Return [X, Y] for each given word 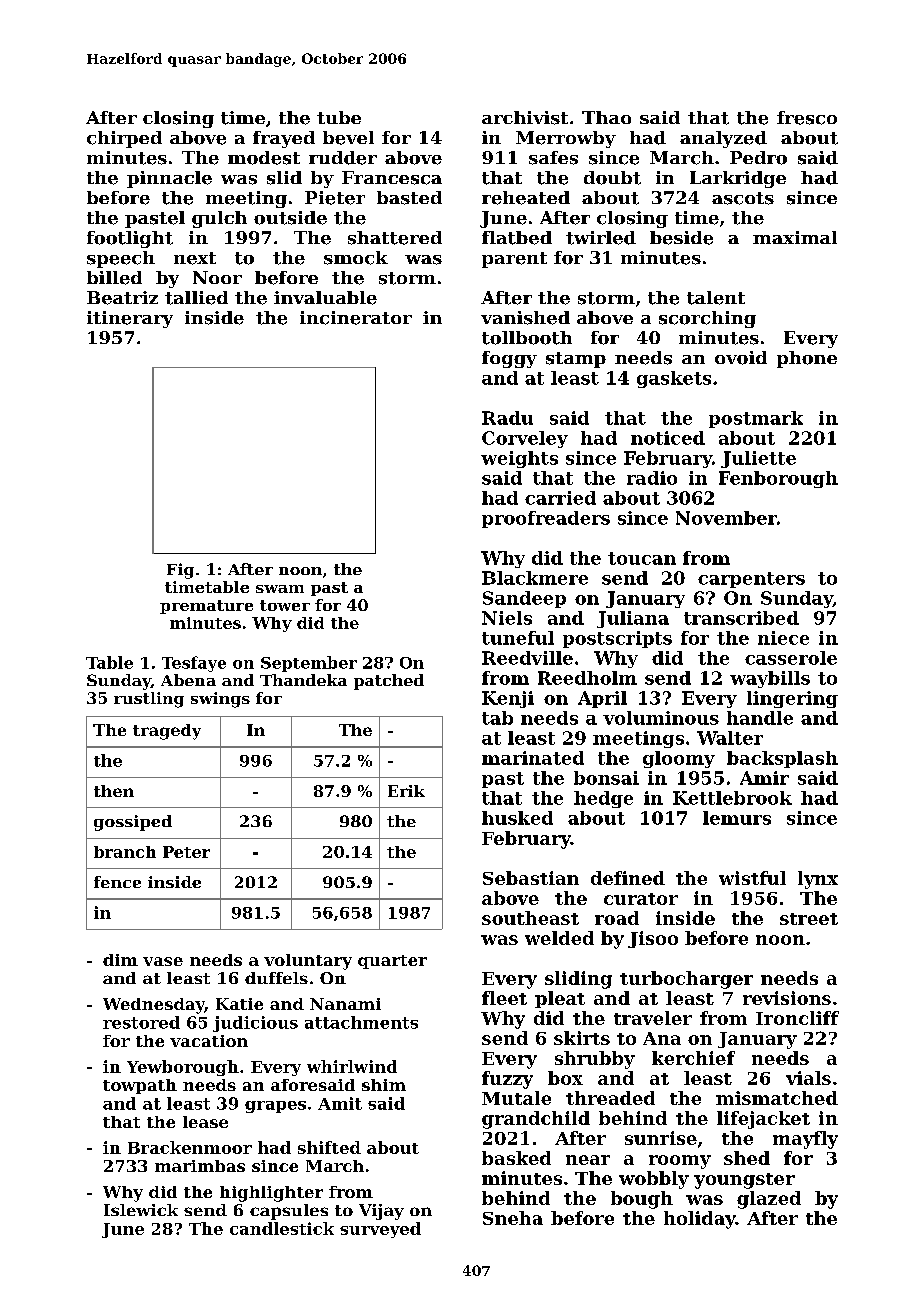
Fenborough [778, 479]
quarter [392, 962]
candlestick [282, 1228]
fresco [807, 118]
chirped [124, 139]
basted [409, 198]
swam [280, 589]
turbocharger [686, 980]
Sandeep [524, 599]
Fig [180, 571]
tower [285, 605]
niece [783, 638]
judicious [255, 1024]
